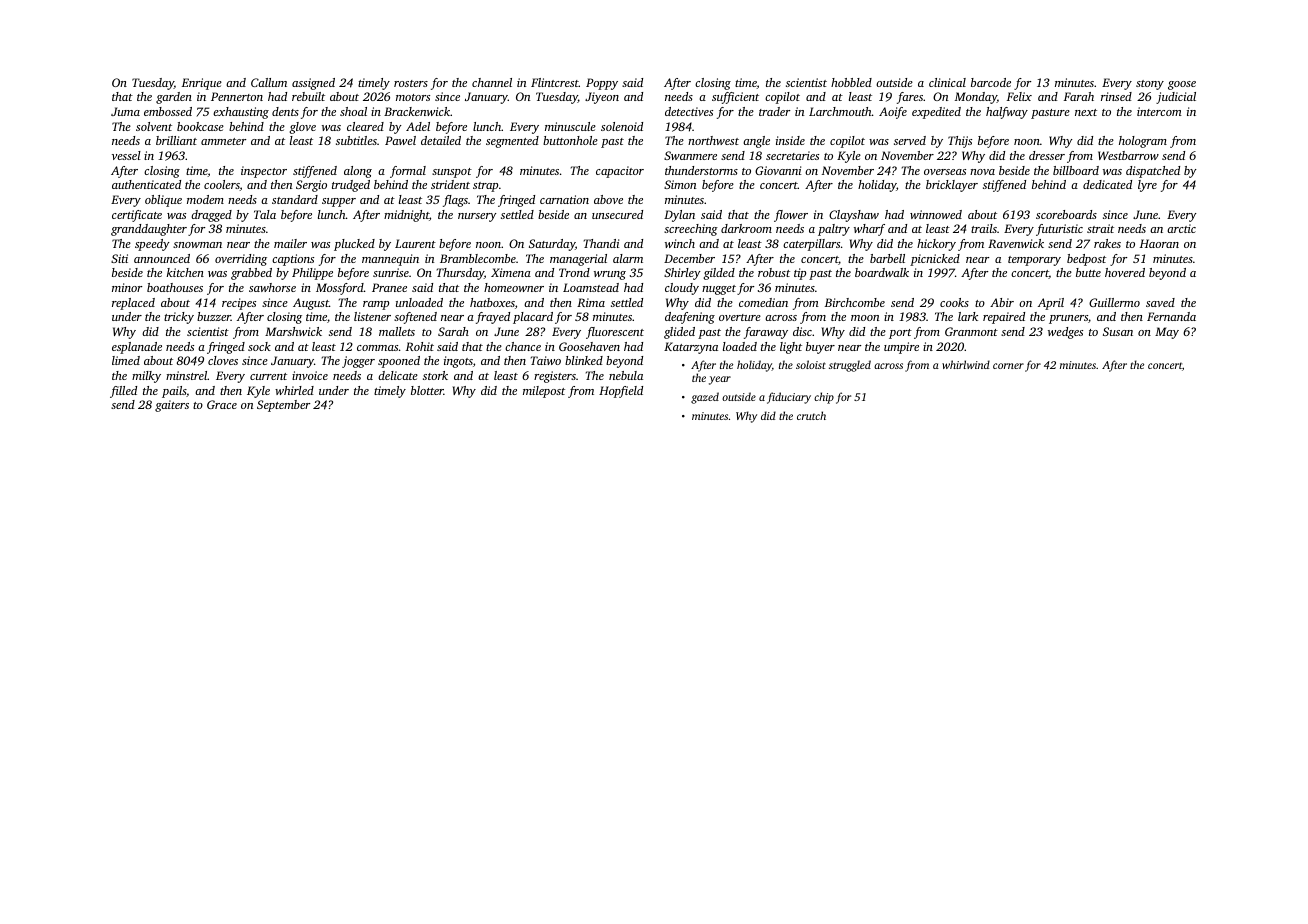 This screenshot has width=1308, height=924. I want to click on assigned, so click(313, 84).
